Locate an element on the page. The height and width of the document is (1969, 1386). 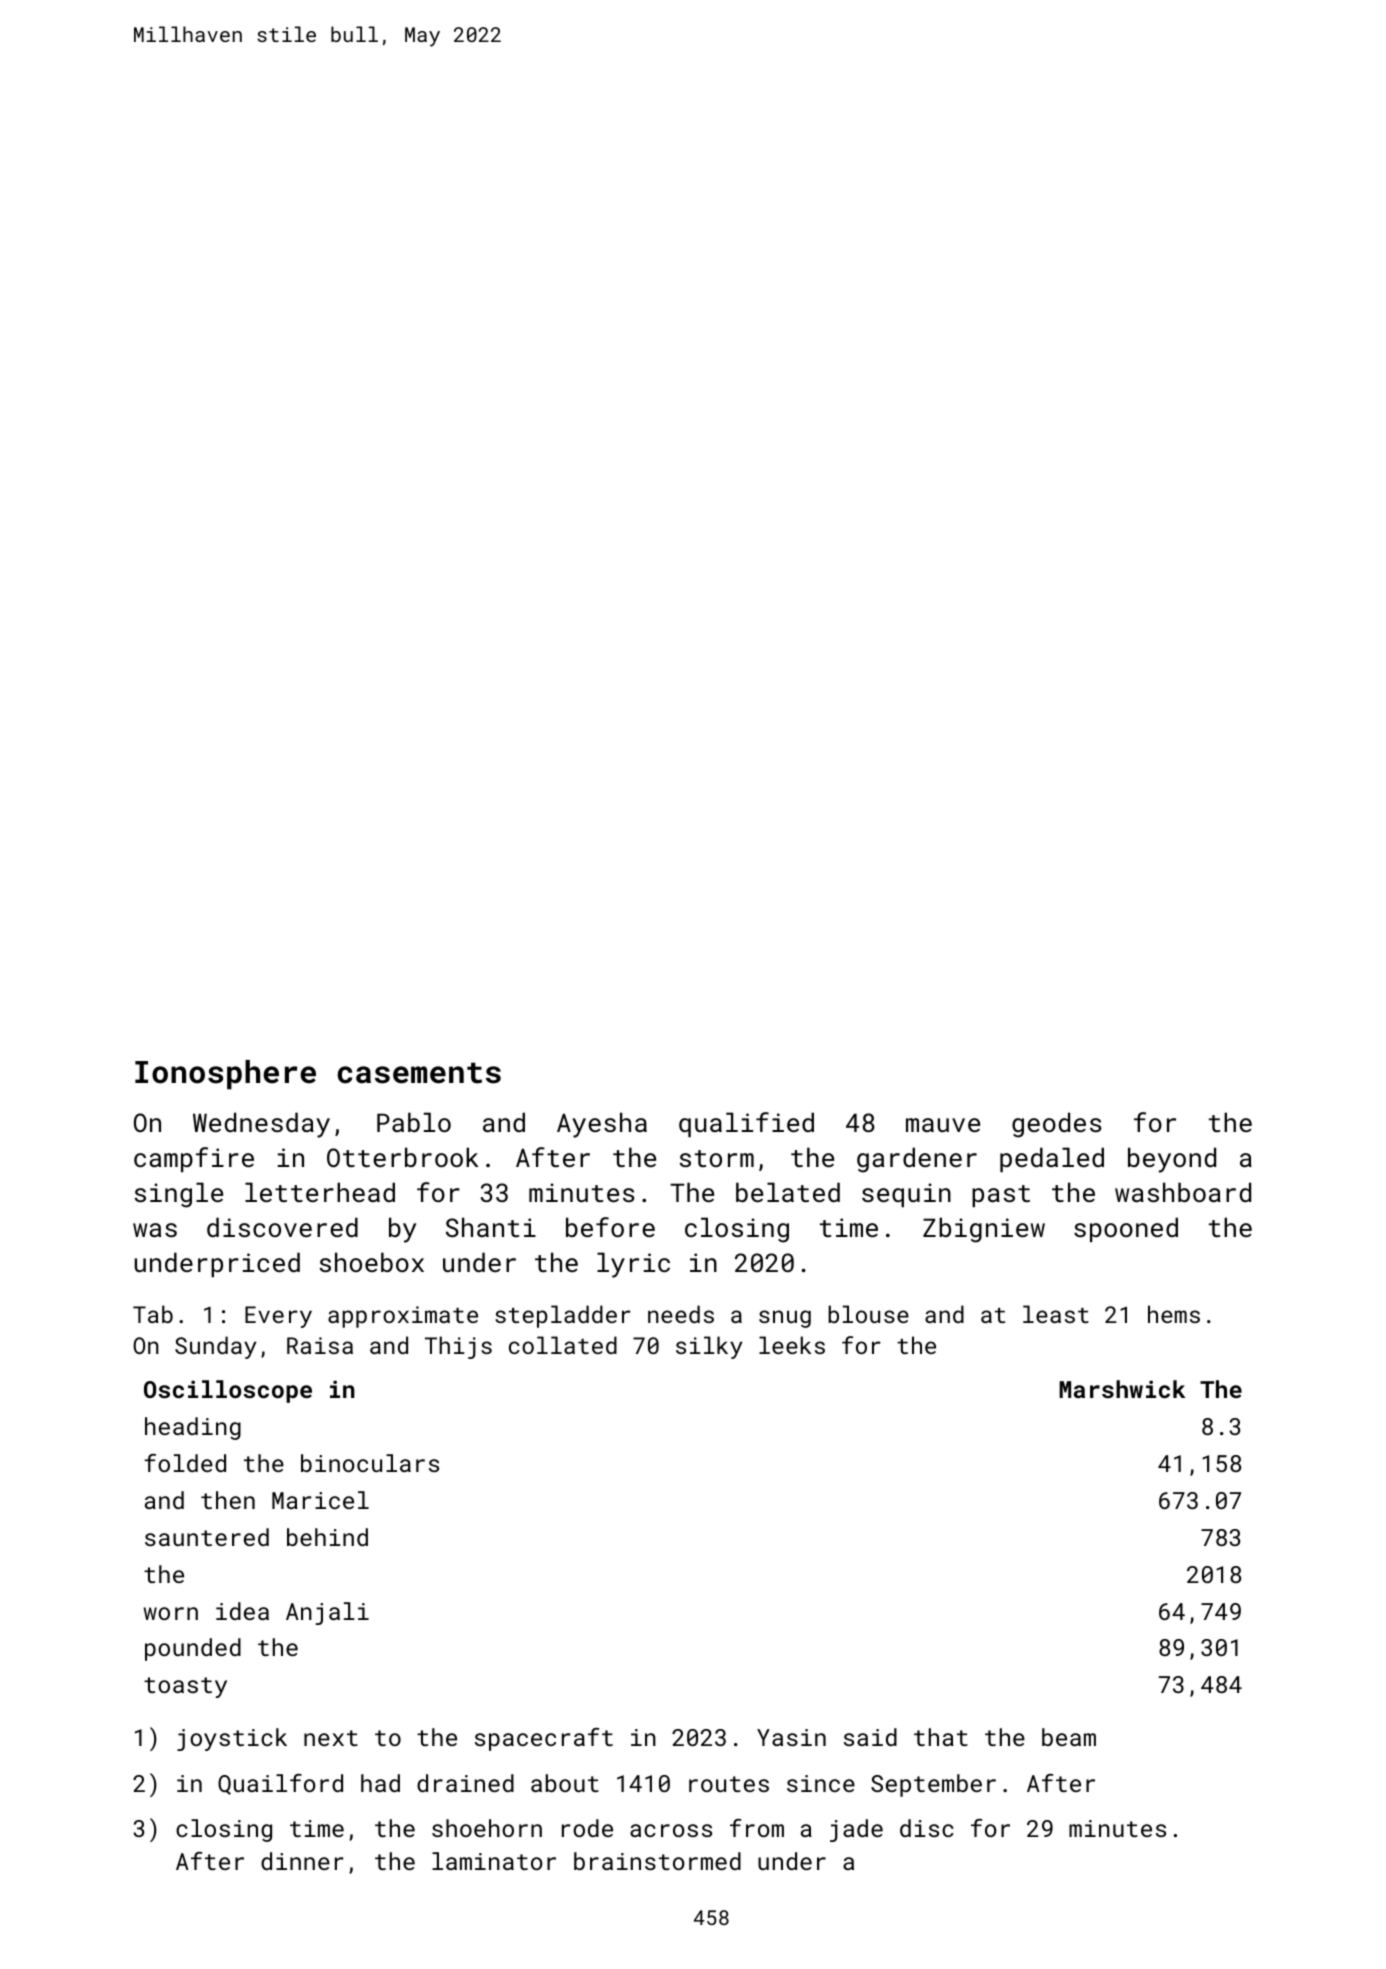
qualified is located at coordinates (746, 1124).
